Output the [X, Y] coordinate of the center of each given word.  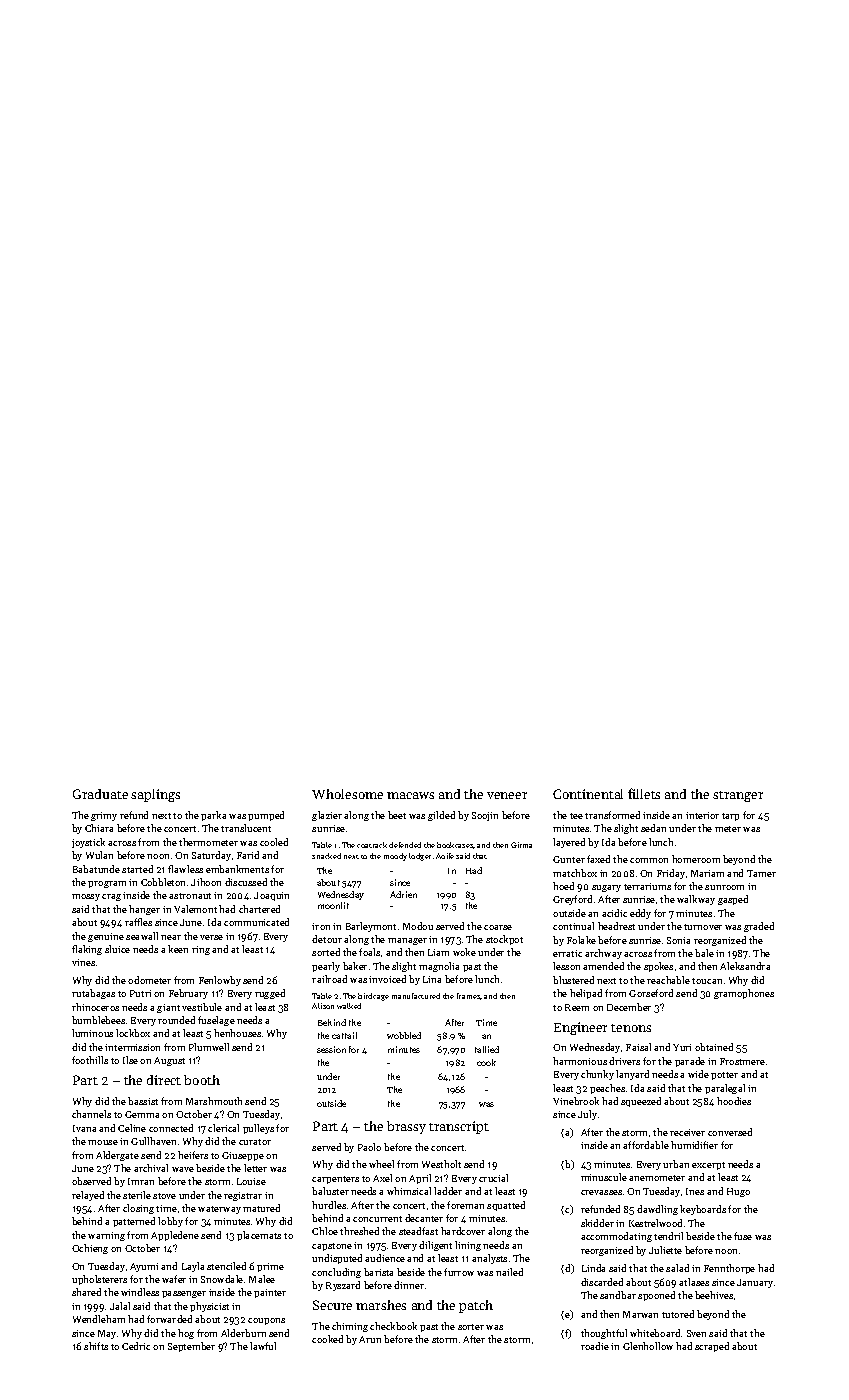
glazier [327, 816]
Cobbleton [163, 882]
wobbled [404, 1035]
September [191, 1347]
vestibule [202, 1007]
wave [183, 1169]
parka [213, 816]
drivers [624, 1061]
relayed [88, 1196]
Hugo [738, 1192]
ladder [448, 1191]
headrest [616, 926]
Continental [588, 794]
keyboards [703, 1210]
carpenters [335, 1180]
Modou [418, 926]
